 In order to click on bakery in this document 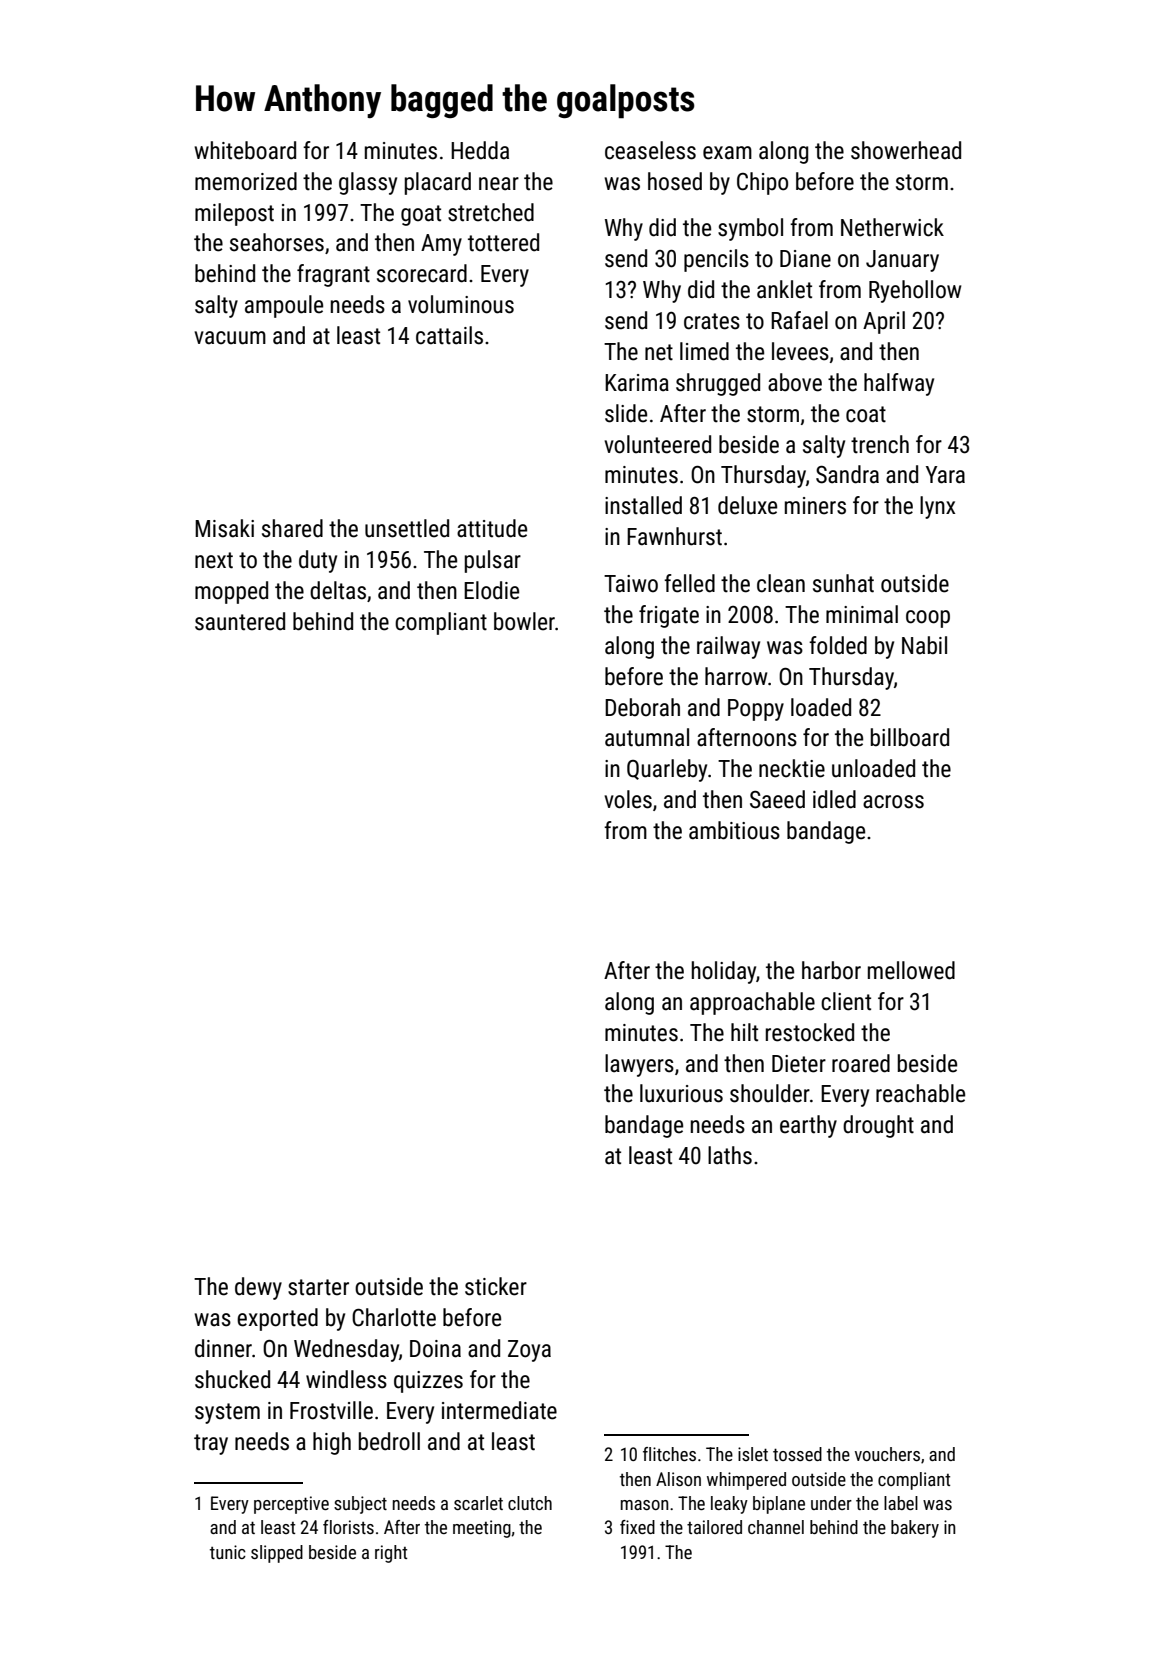, I will do `click(915, 1529)`.
